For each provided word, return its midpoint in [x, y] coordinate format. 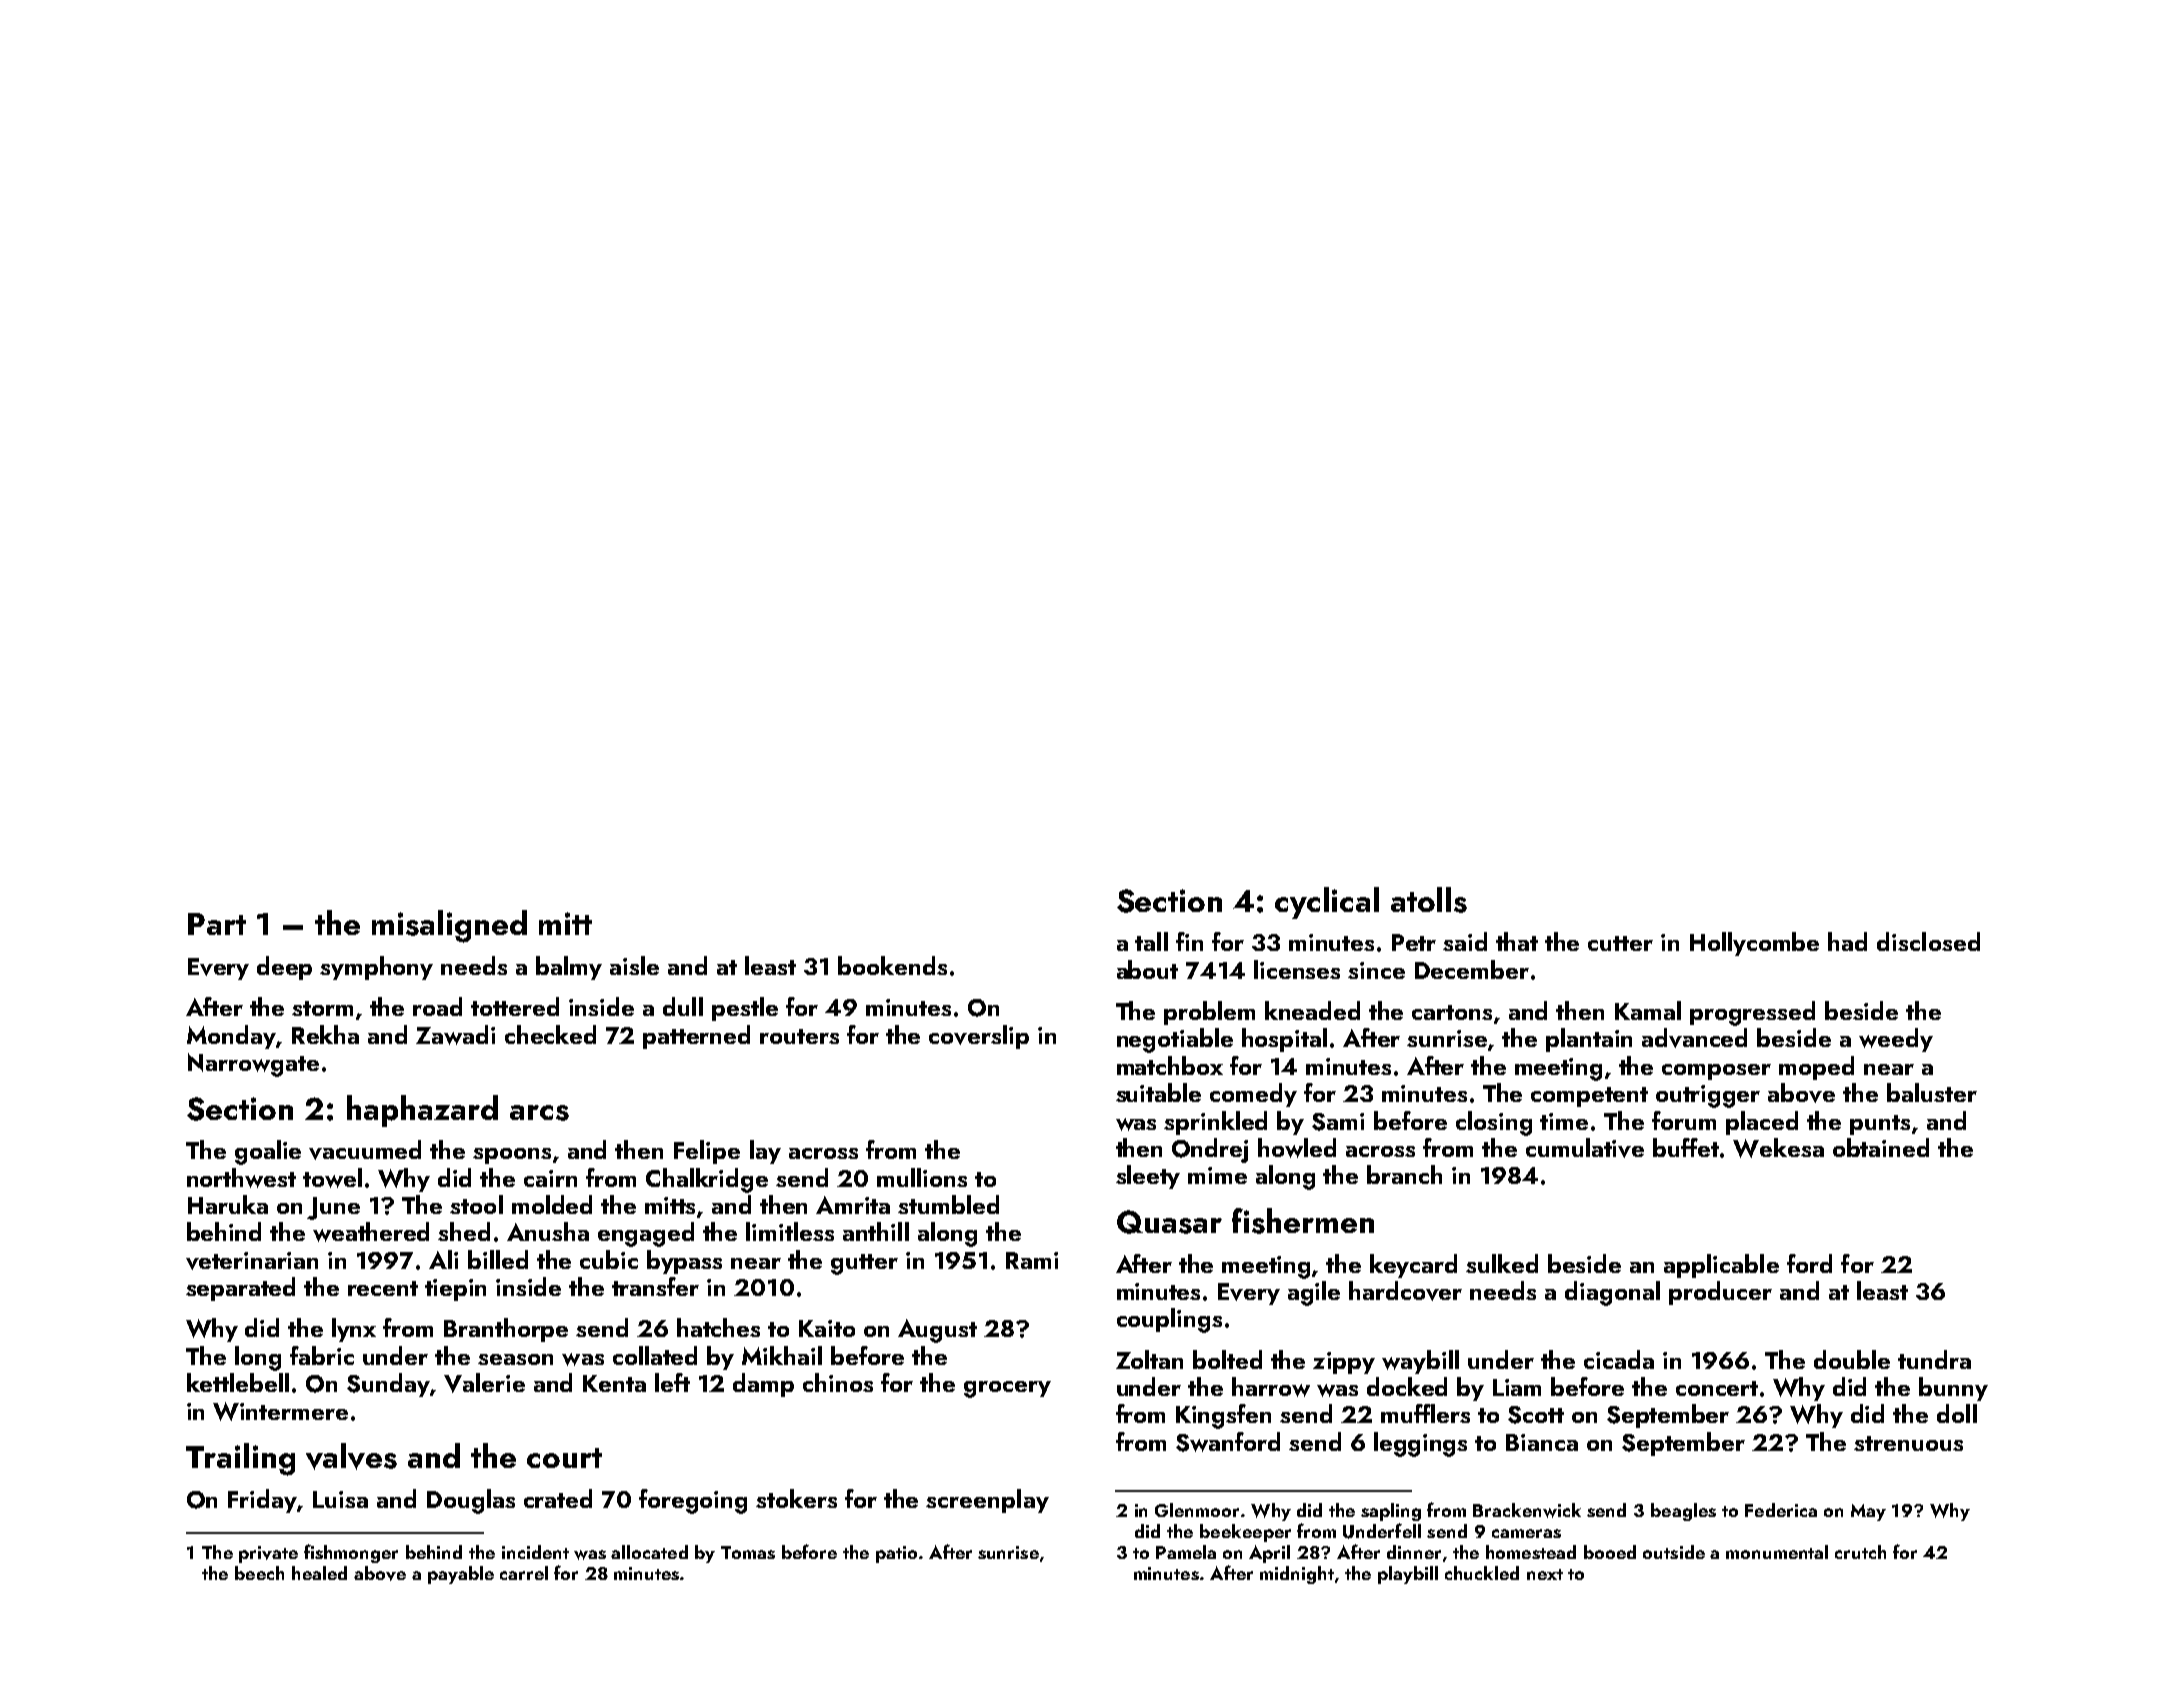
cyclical [1327, 903]
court [564, 1458]
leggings [1420, 1444]
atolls [1429, 900]
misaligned [449, 926]
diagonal [1612, 1293]
